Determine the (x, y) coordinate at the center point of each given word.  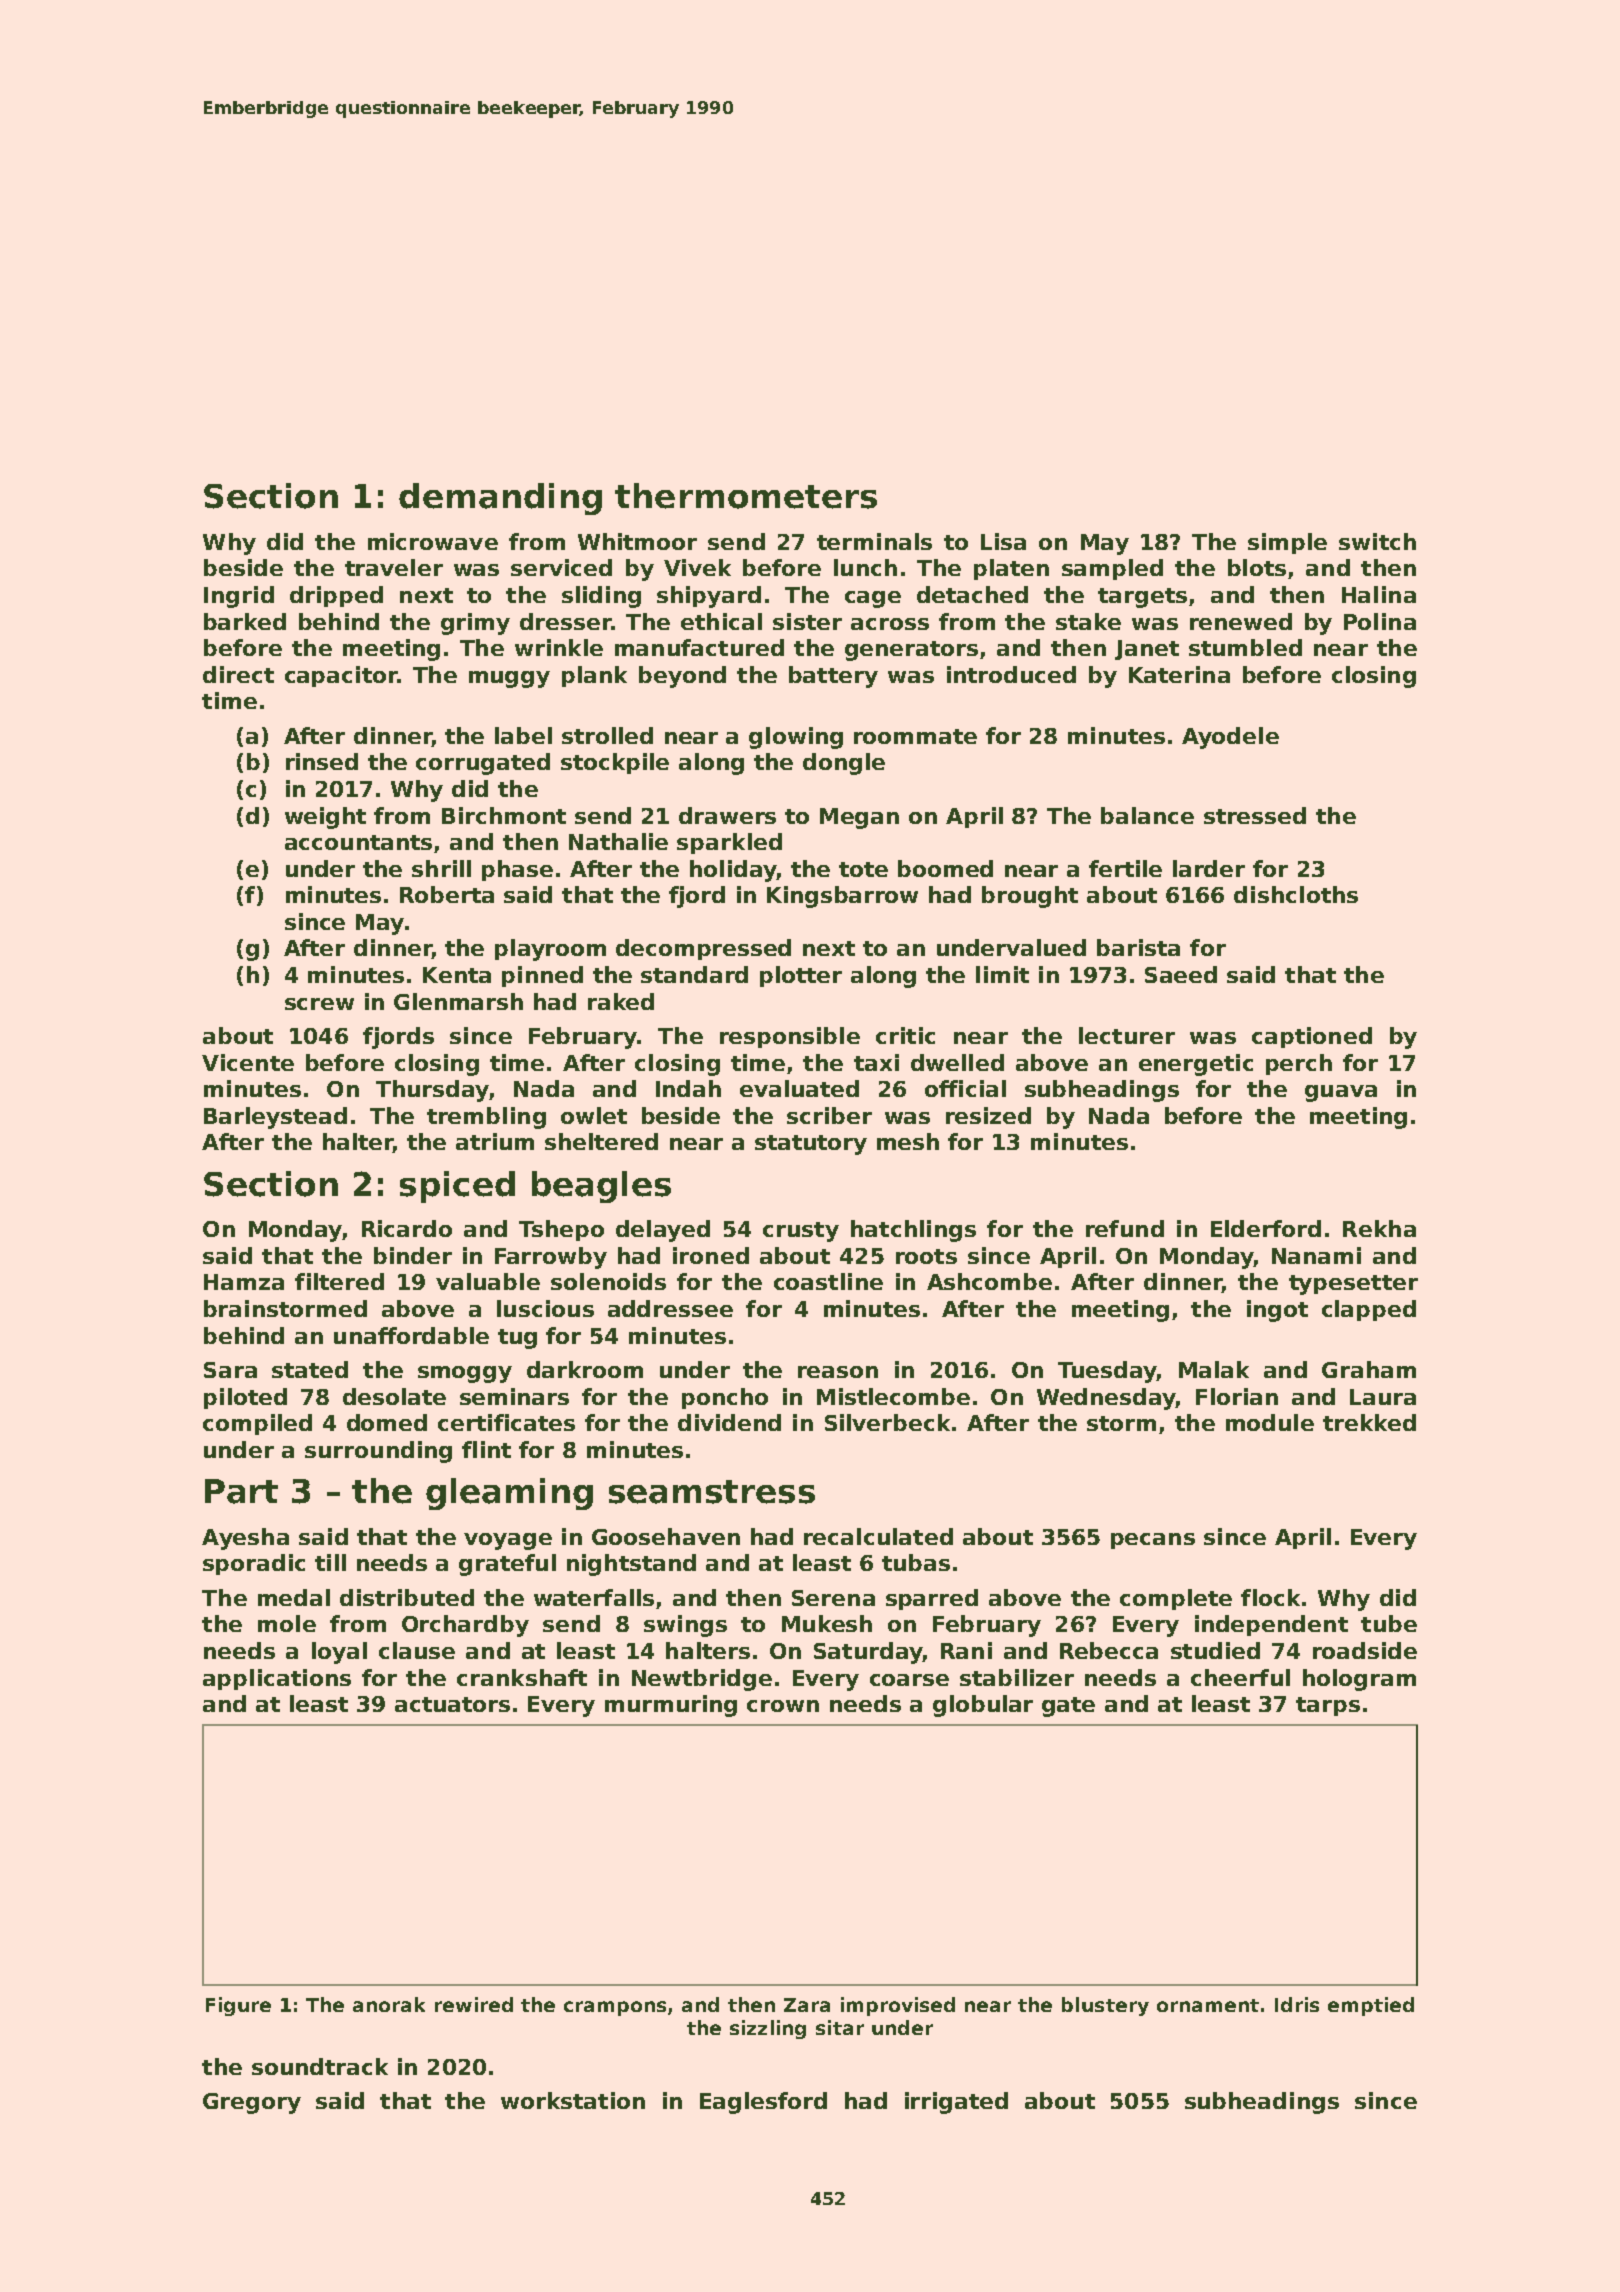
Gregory (252, 2103)
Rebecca (1109, 1650)
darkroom (585, 1369)
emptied (1371, 2006)
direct (238, 674)
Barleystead (275, 1118)
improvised (898, 2006)
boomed (945, 868)
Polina (1380, 621)
